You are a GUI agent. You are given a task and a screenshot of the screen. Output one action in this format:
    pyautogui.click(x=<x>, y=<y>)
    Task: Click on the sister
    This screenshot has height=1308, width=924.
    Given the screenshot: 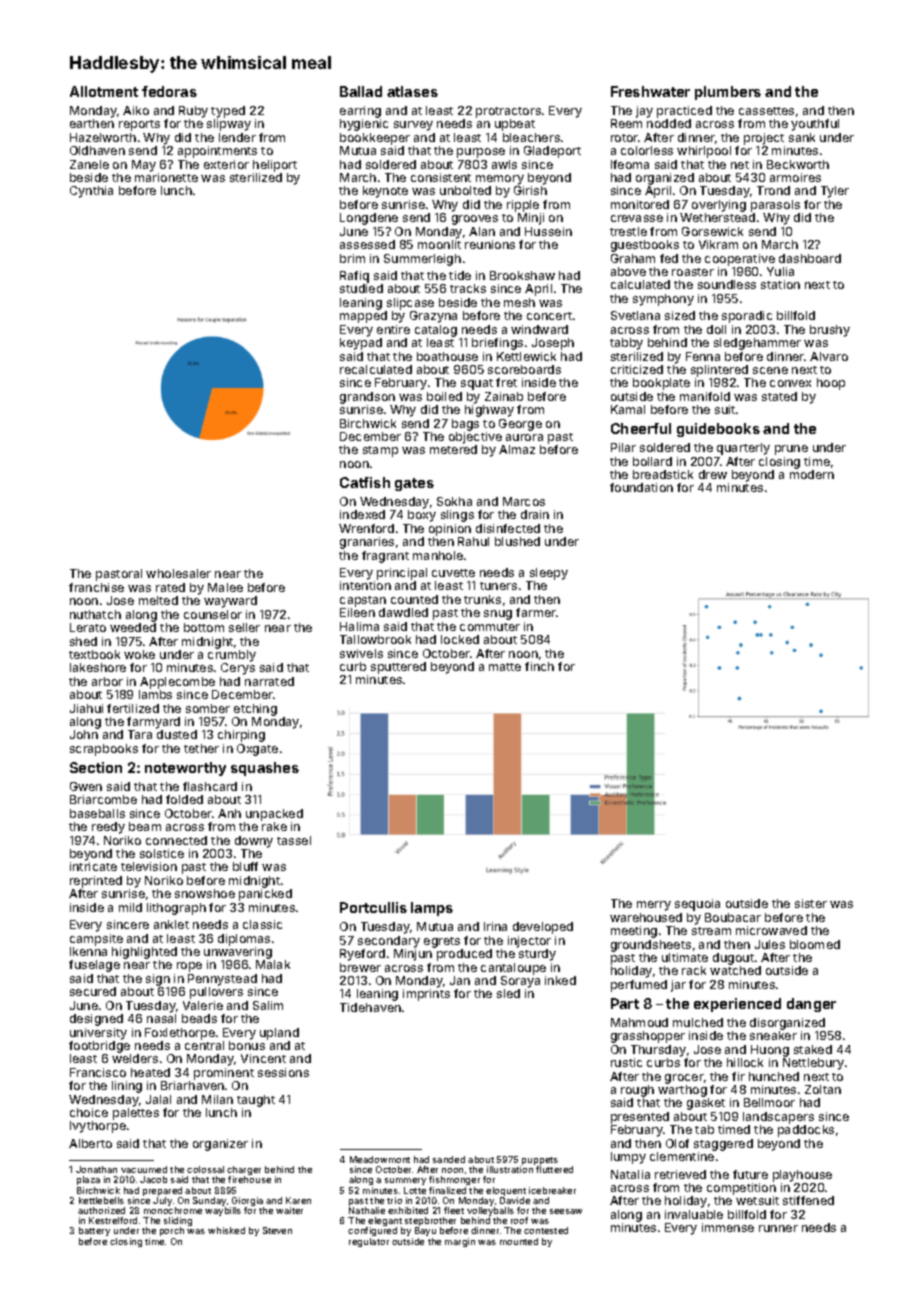 What is the action you would take?
    pyautogui.click(x=811, y=903)
